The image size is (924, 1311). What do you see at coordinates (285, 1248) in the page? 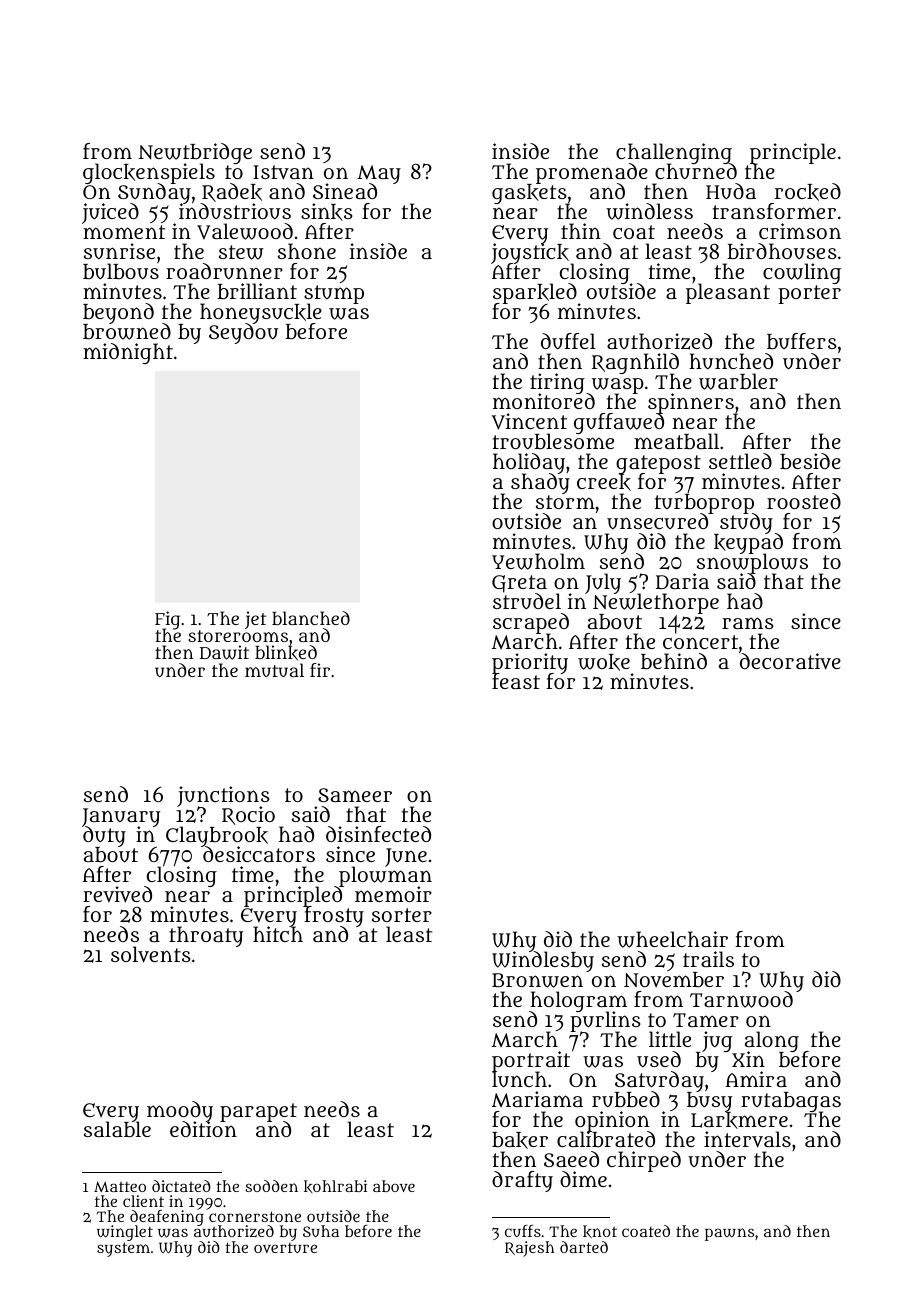
I see `overture` at bounding box center [285, 1248].
